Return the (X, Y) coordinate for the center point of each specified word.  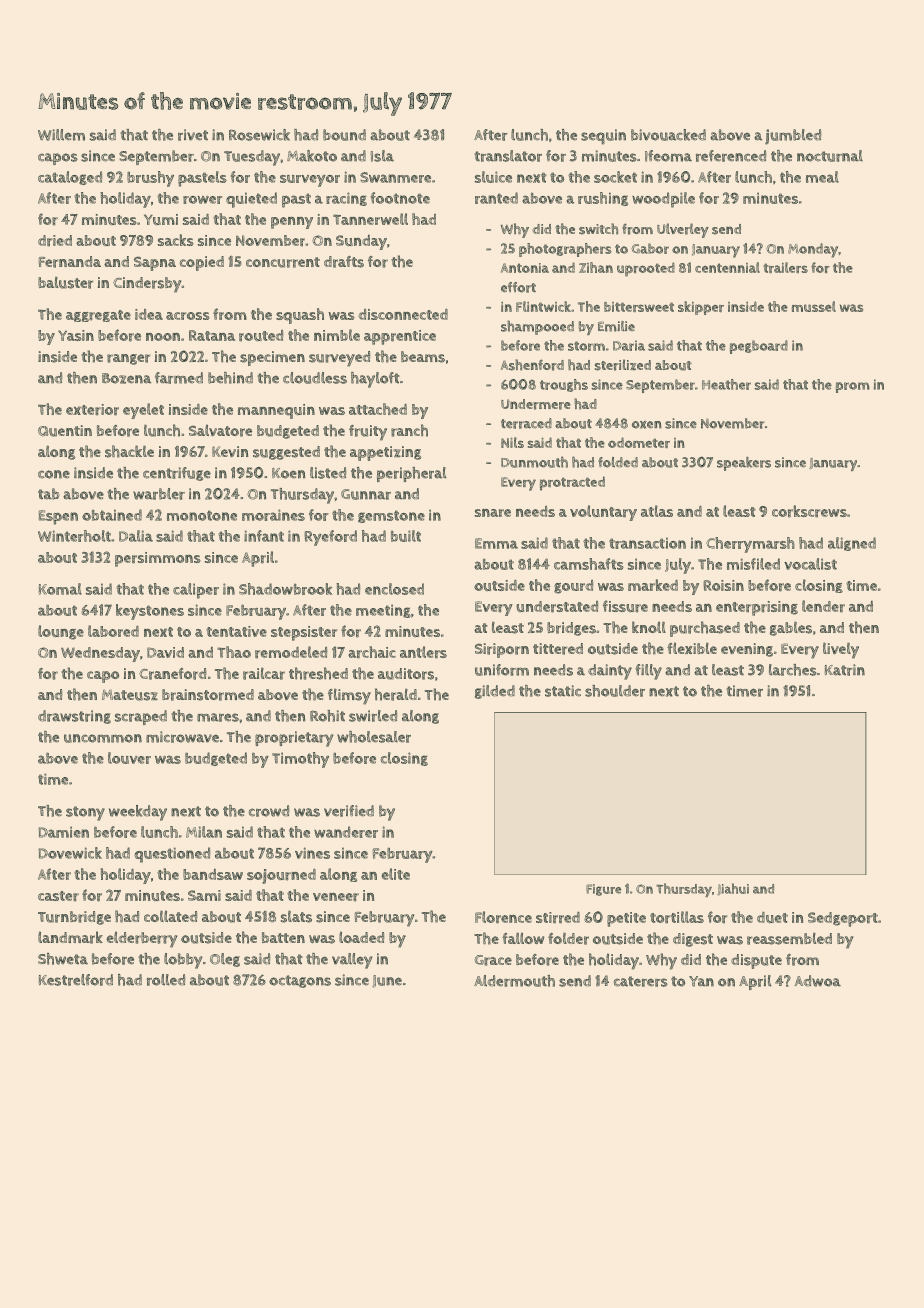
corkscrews (809, 511)
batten (283, 937)
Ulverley (683, 230)
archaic (372, 652)
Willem (61, 135)
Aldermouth (514, 981)
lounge (61, 632)
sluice (493, 177)
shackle (129, 451)
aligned (852, 544)
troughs (564, 385)
